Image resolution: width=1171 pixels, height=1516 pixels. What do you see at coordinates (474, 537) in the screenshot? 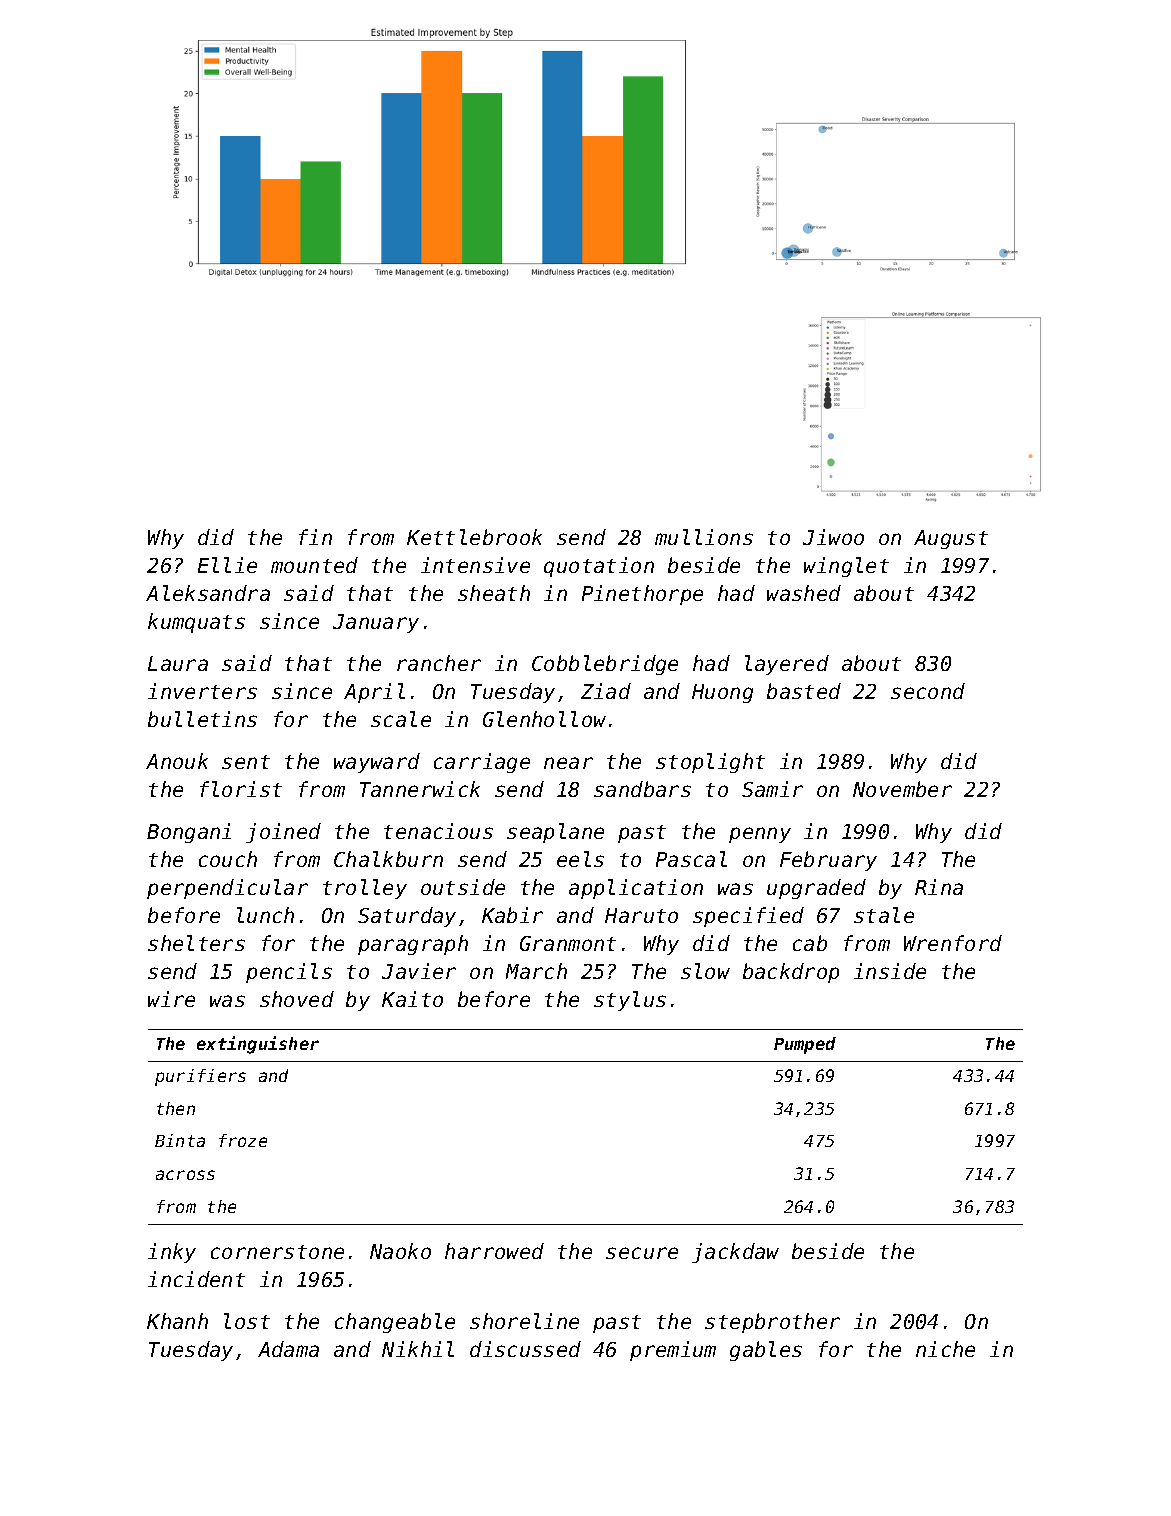
I see `Kettlebrook` at bounding box center [474, 537].
